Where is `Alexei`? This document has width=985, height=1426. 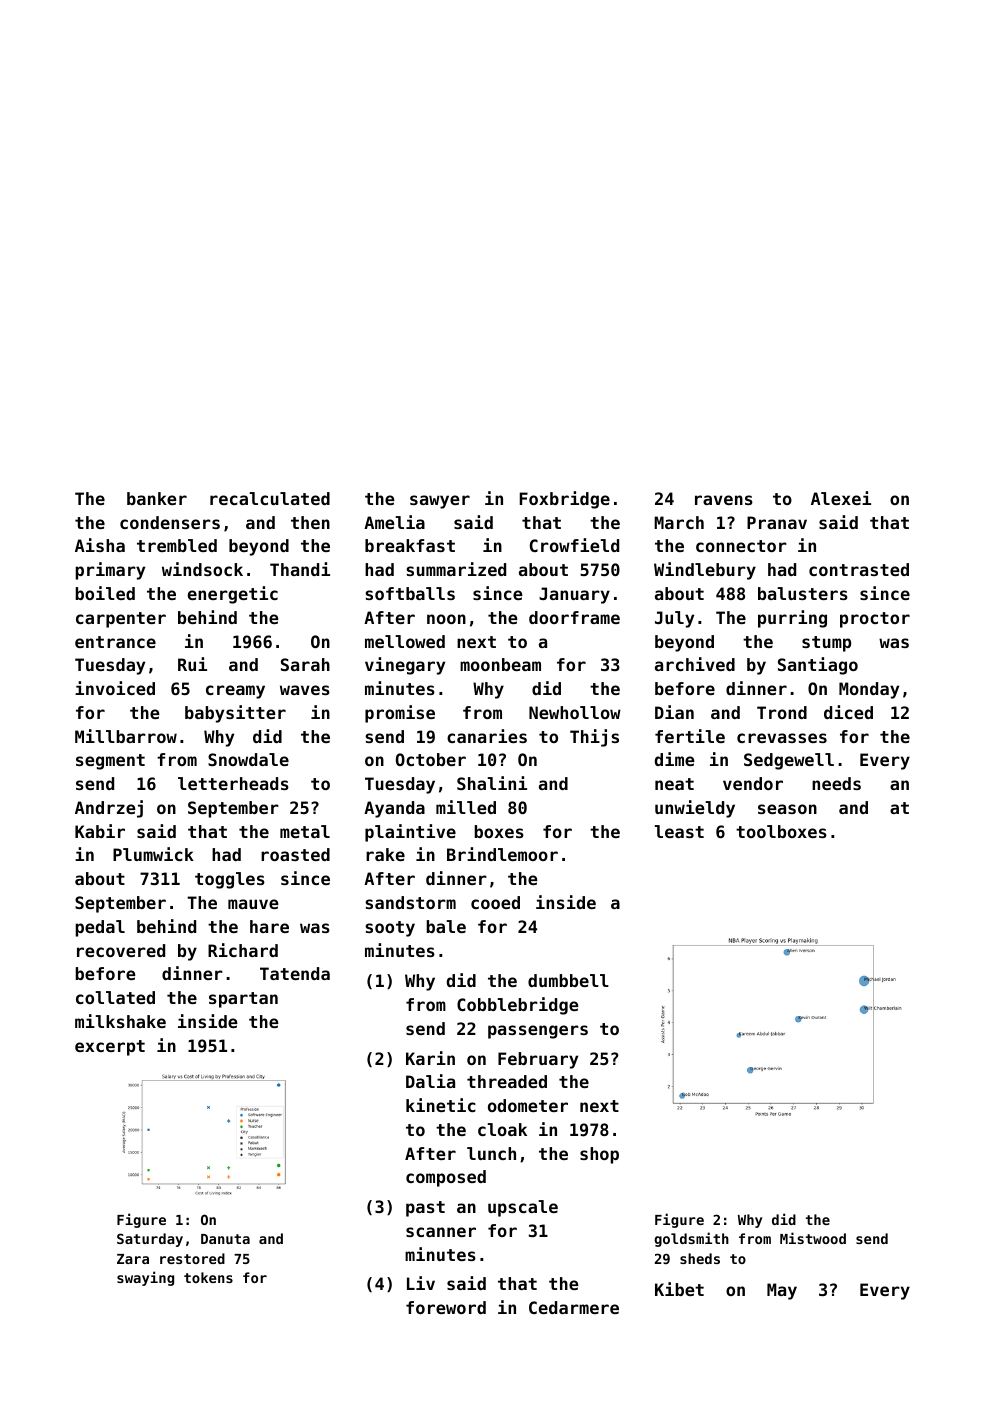
Alexei is located at coordinates (841, 498).
